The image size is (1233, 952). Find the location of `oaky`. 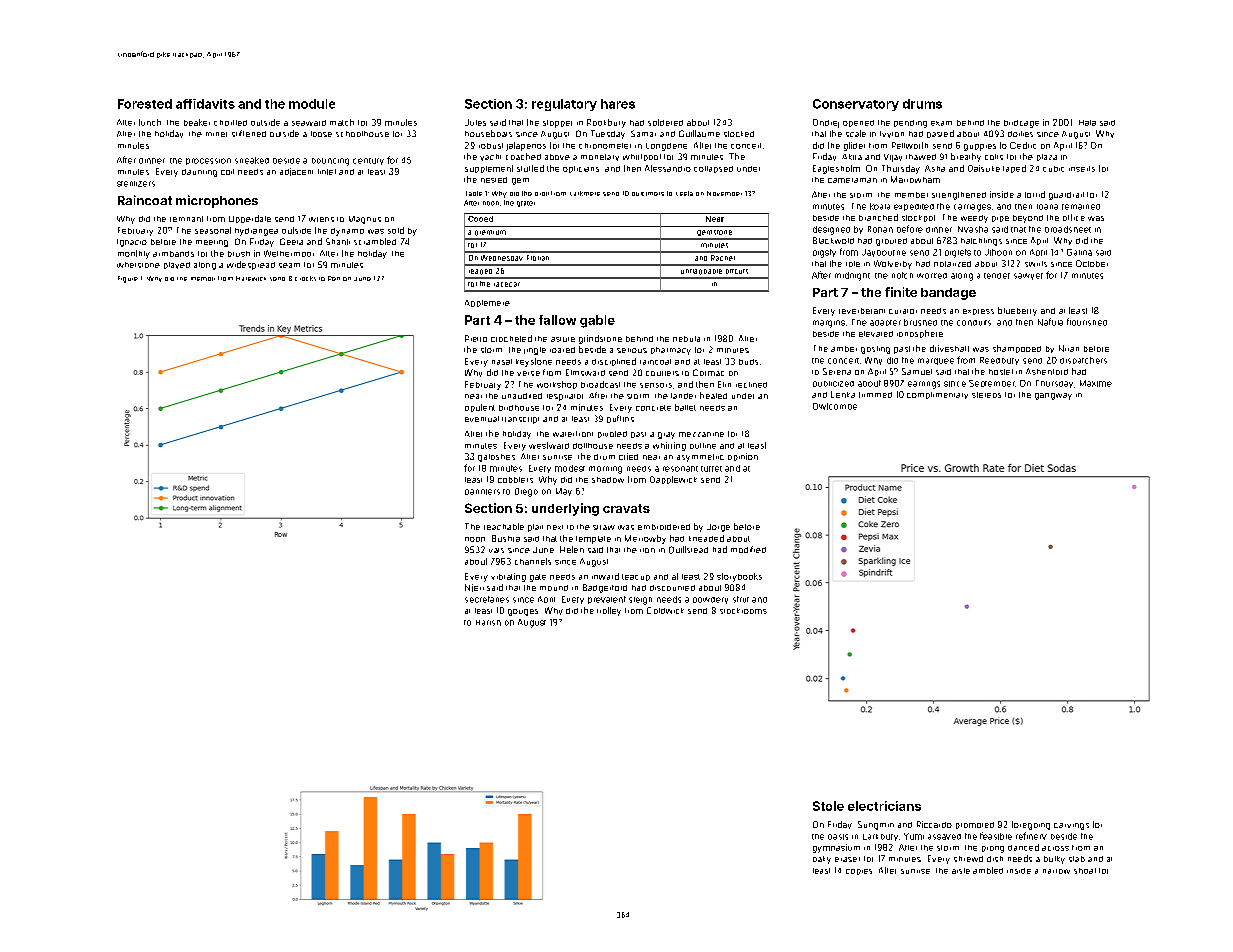

oaky is located at coordinates (822, 860).
